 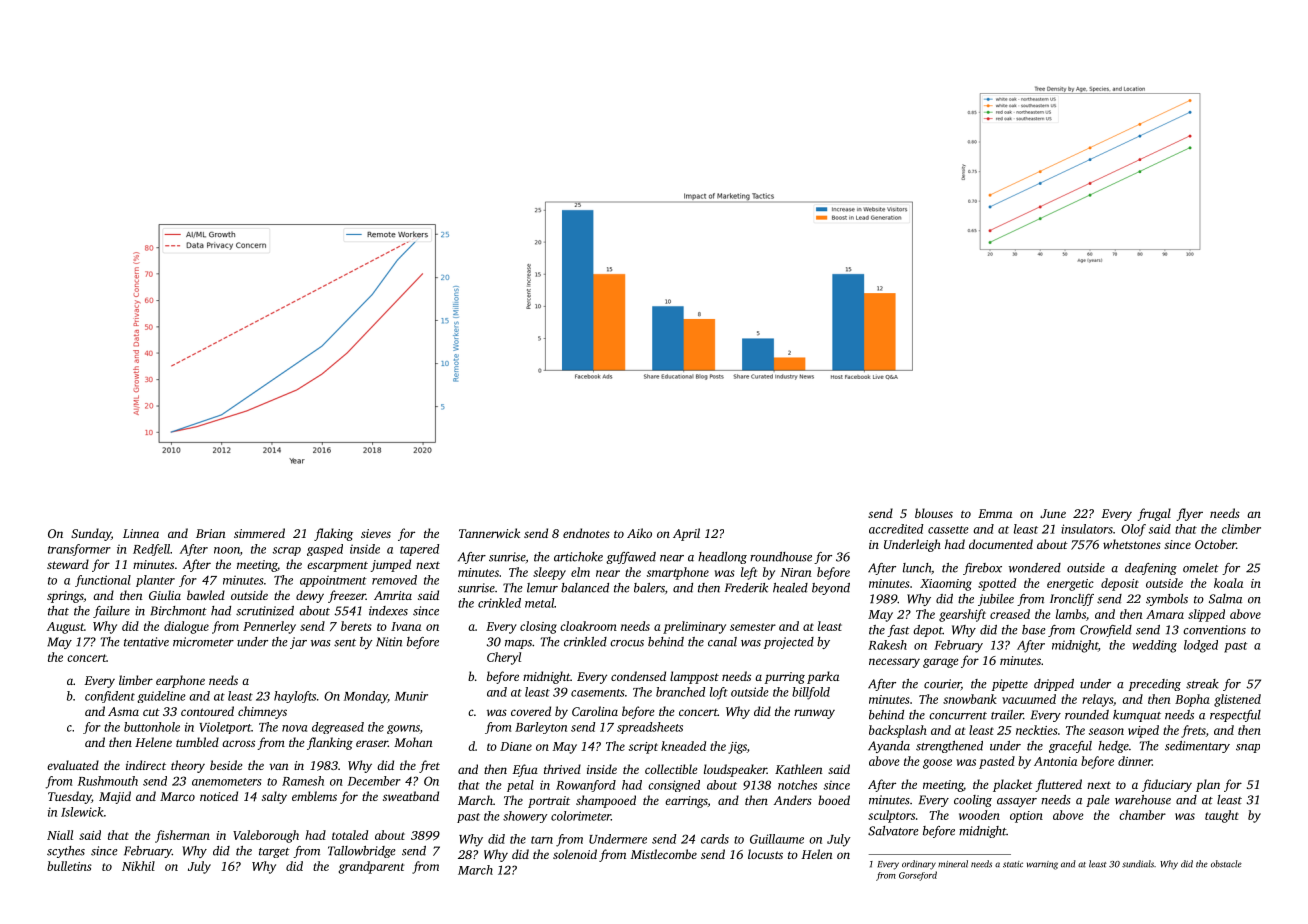 I want to click on buttonhole, so click(x=152, y=727).
